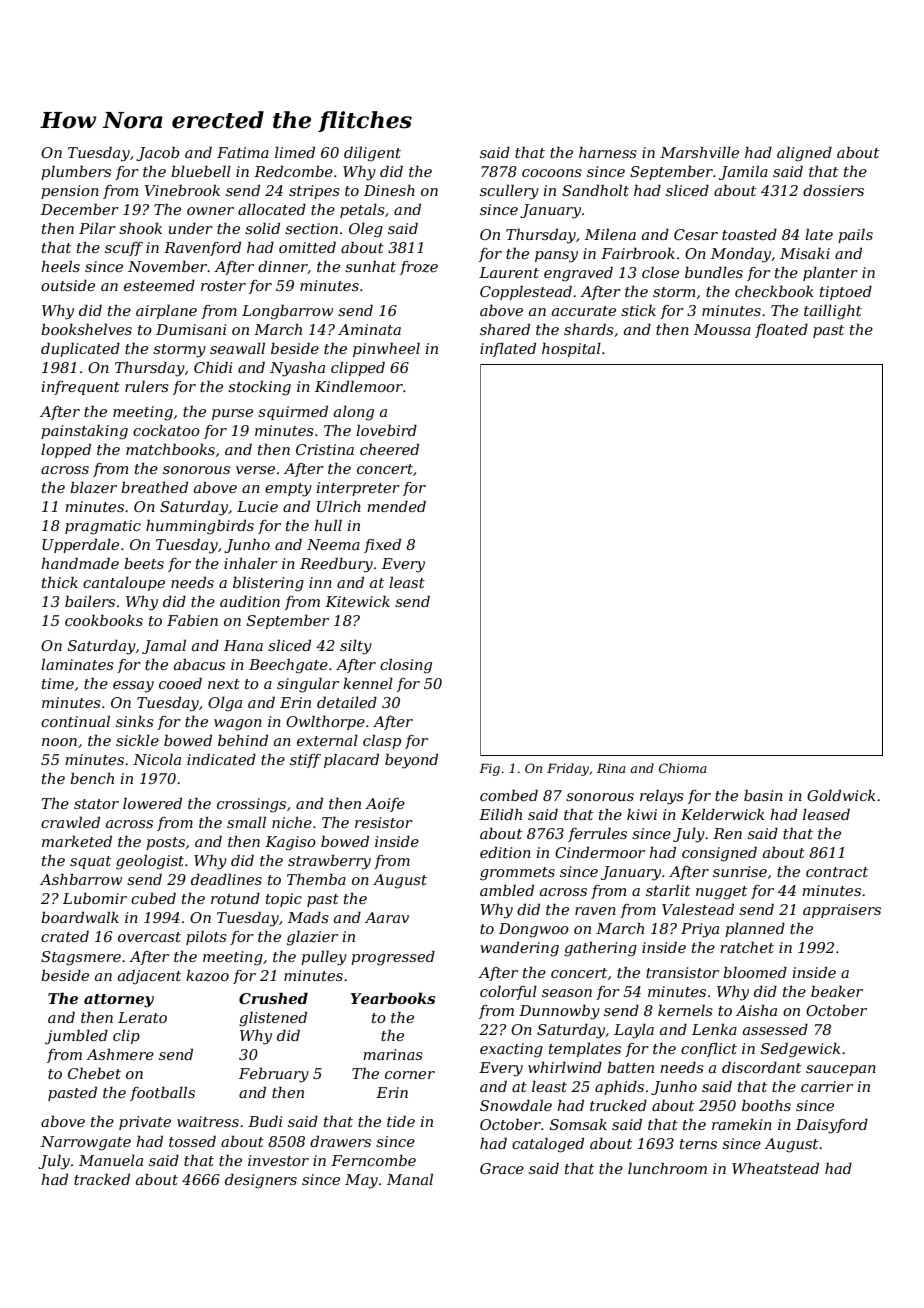 This document has width=924, height=1308. What do you see at coordinates (755, 930) in the document?
I see `planned` at bounding box center [755, 930].
